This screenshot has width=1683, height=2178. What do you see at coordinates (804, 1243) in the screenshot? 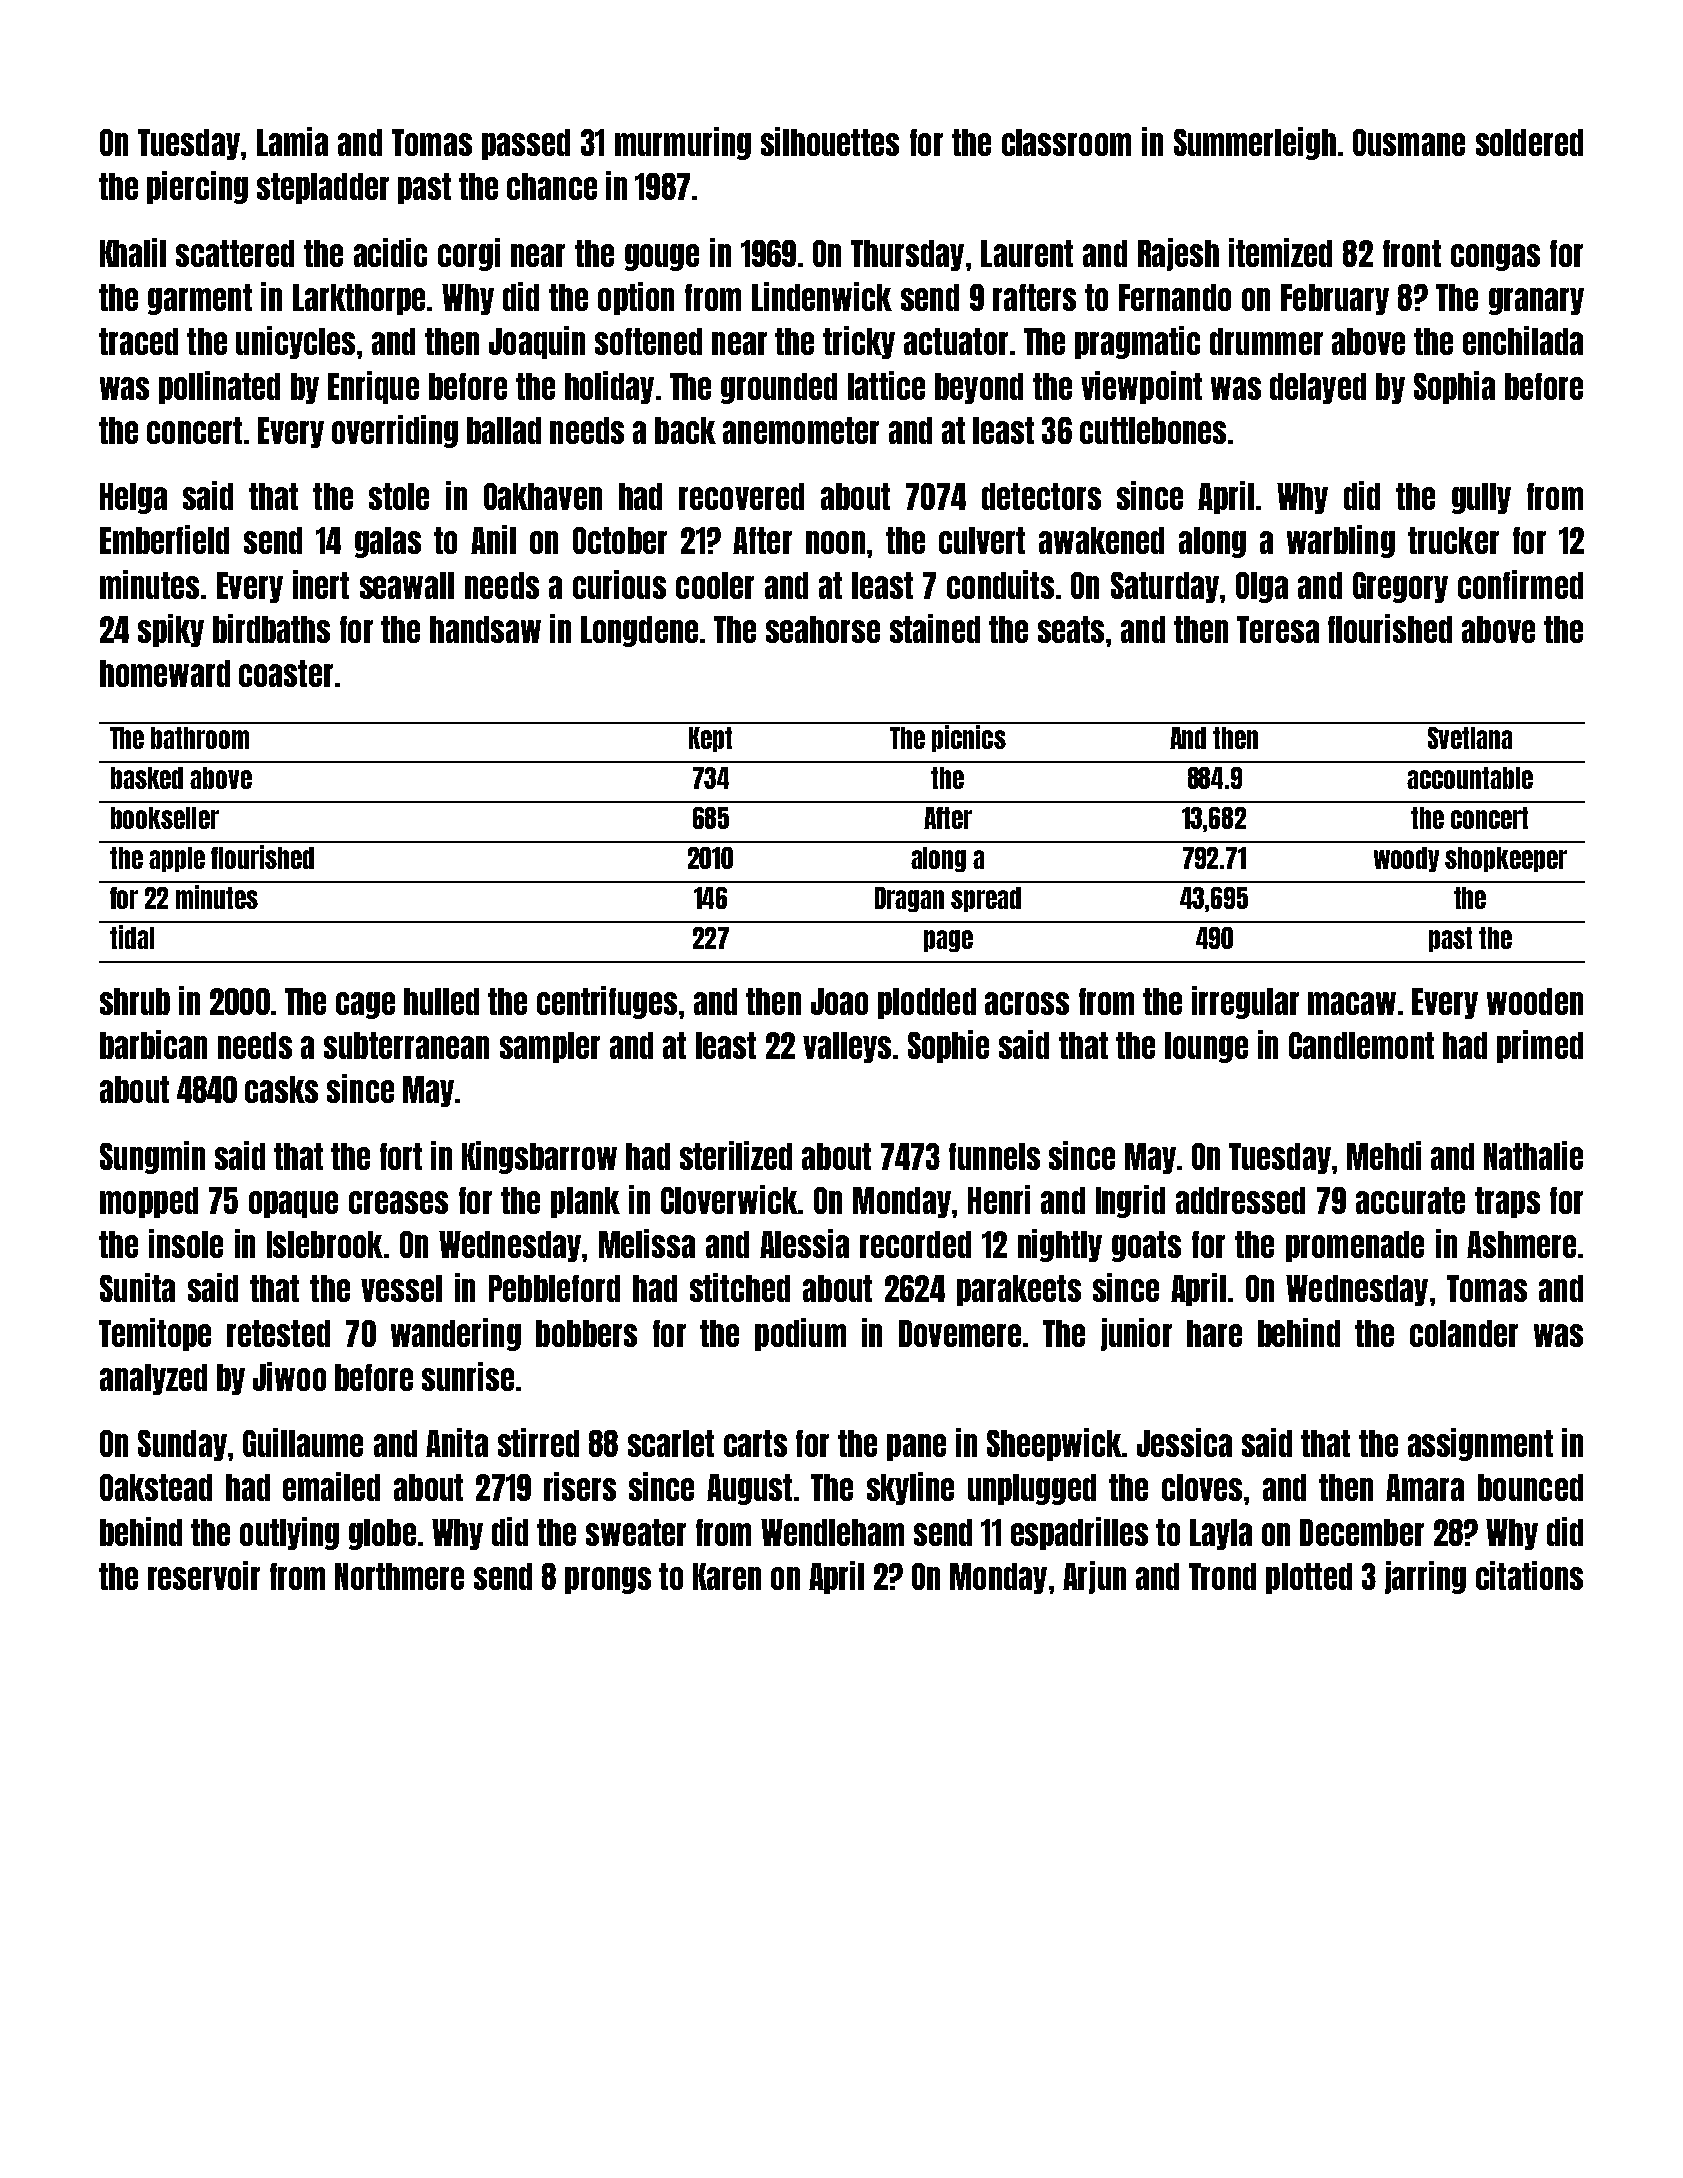
I see `Alessia` at bounding box center [804, 1243].
